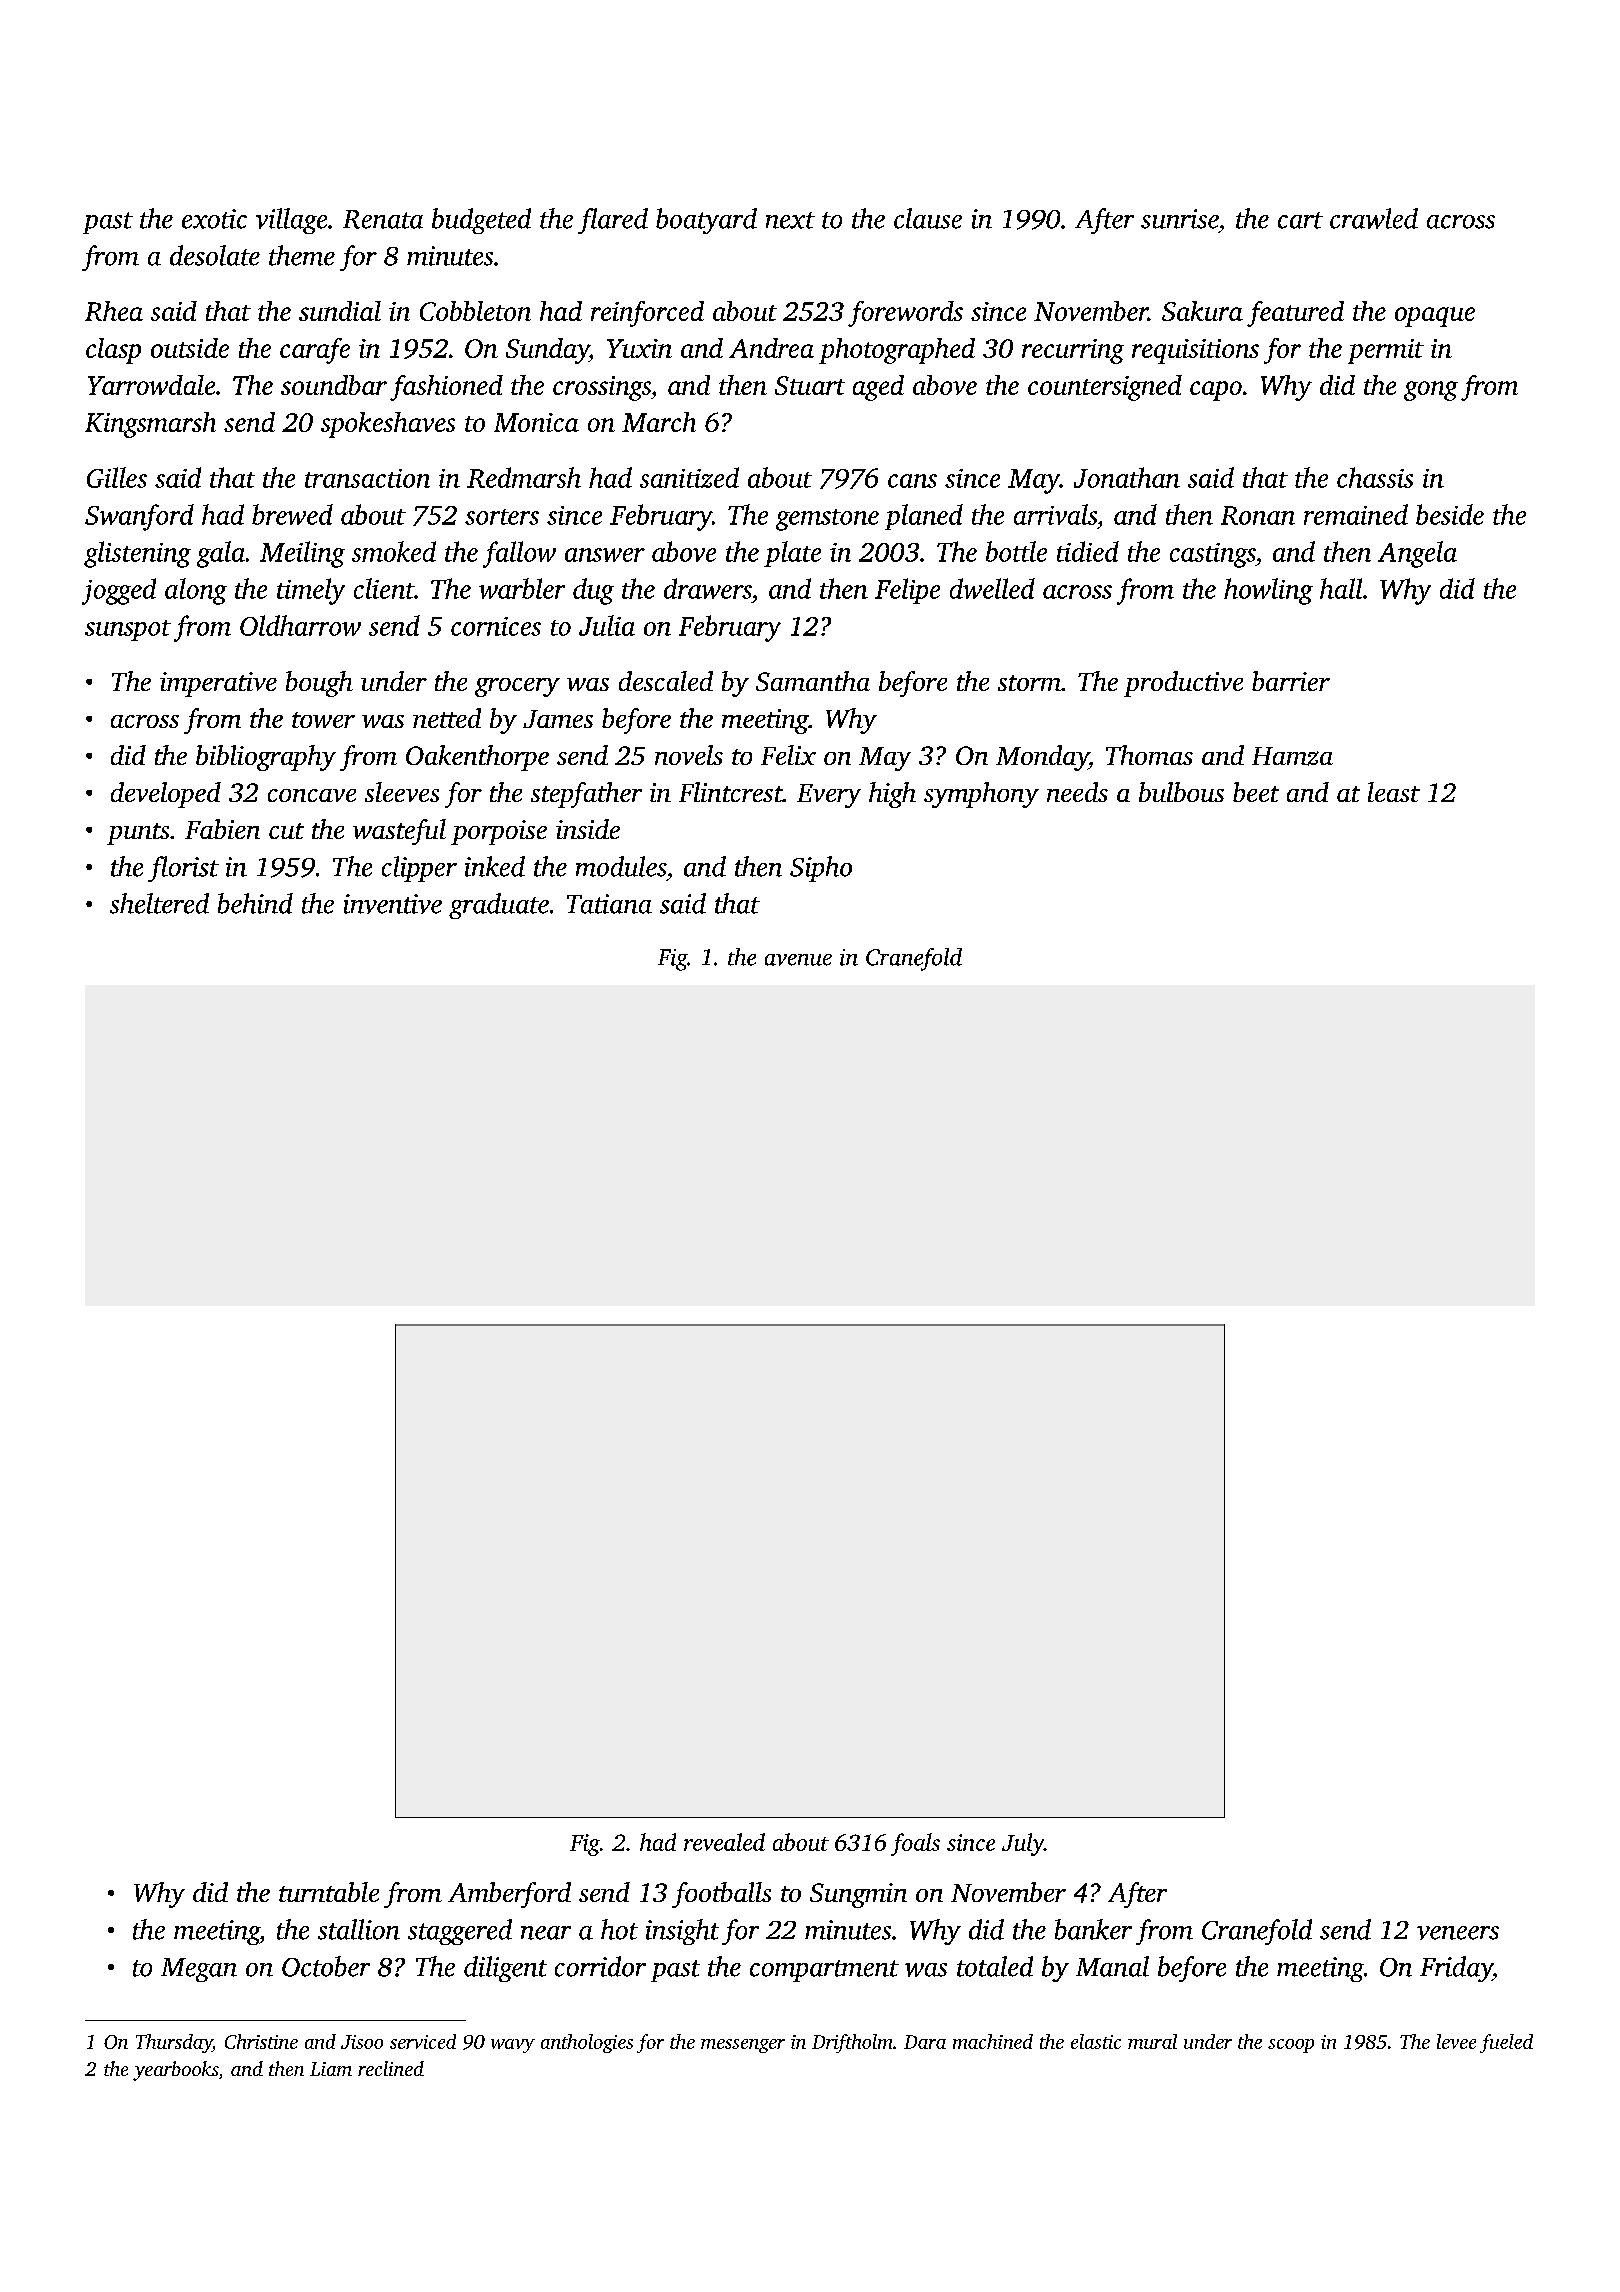  Describe the element at coordinates (724, 1842) in the image. I see `revealed` at that location.
